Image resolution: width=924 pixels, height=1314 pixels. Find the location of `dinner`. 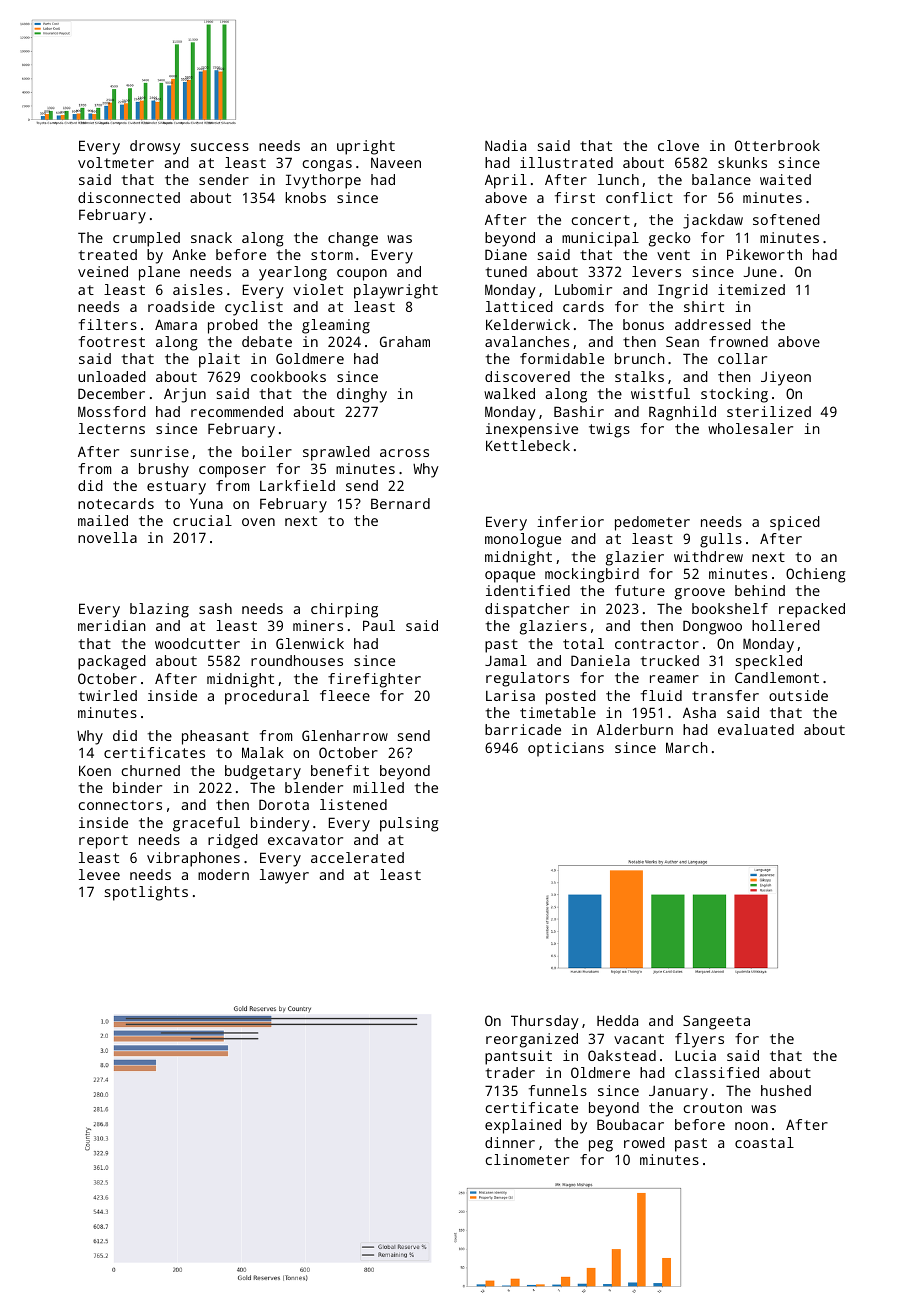

dinner is located at coordinates (510, 1142).
